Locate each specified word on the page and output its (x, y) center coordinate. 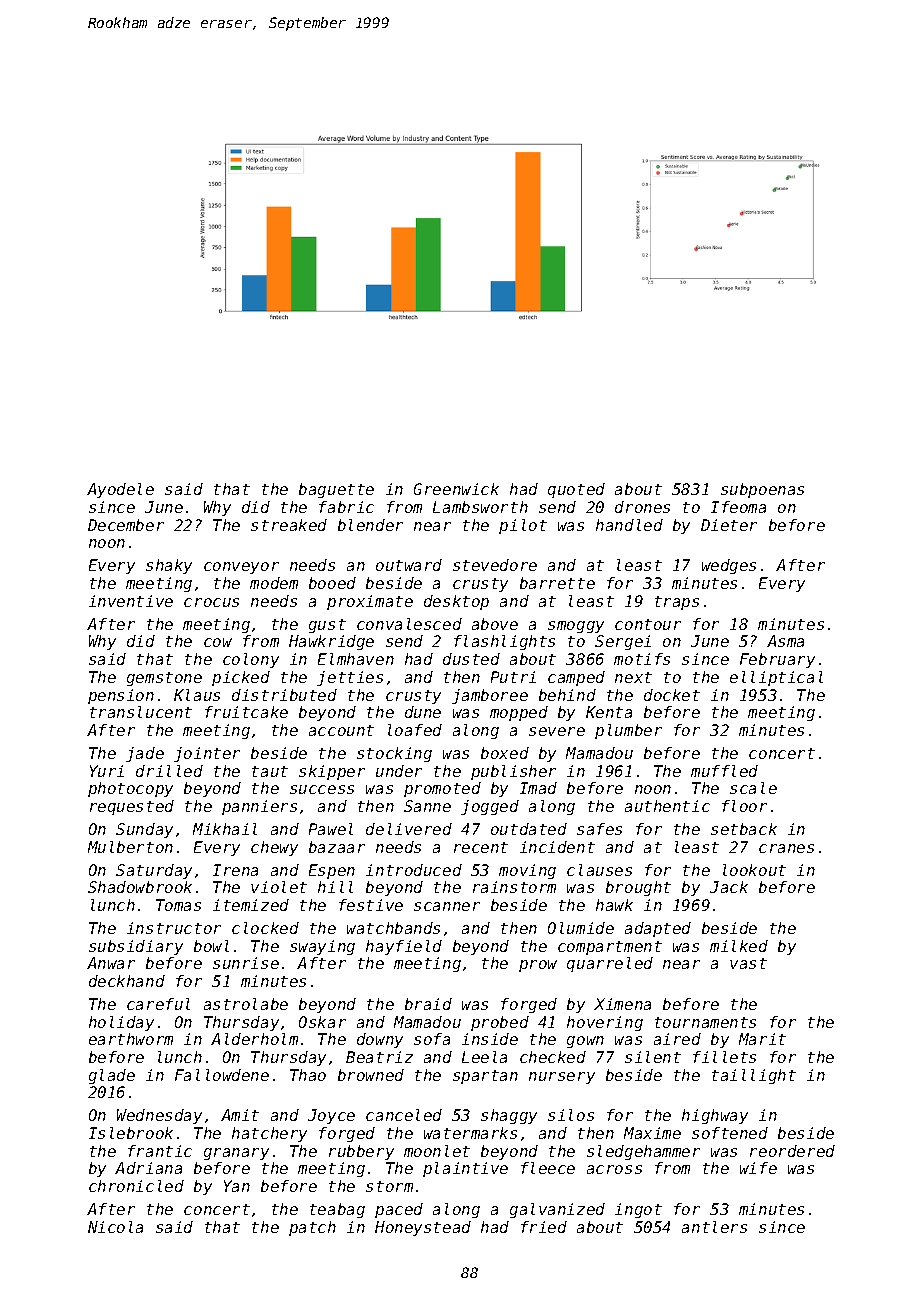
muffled (724, 771)
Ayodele (120, 490)
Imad (538, 788)
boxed (505, 753)
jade (145, 754)
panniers (259, 807)
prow (538, 966)
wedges (729, 566)
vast (748, 963)
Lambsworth (480, 507)
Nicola (115, 1227)
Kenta (609, 712)
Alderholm (254, 1039)
